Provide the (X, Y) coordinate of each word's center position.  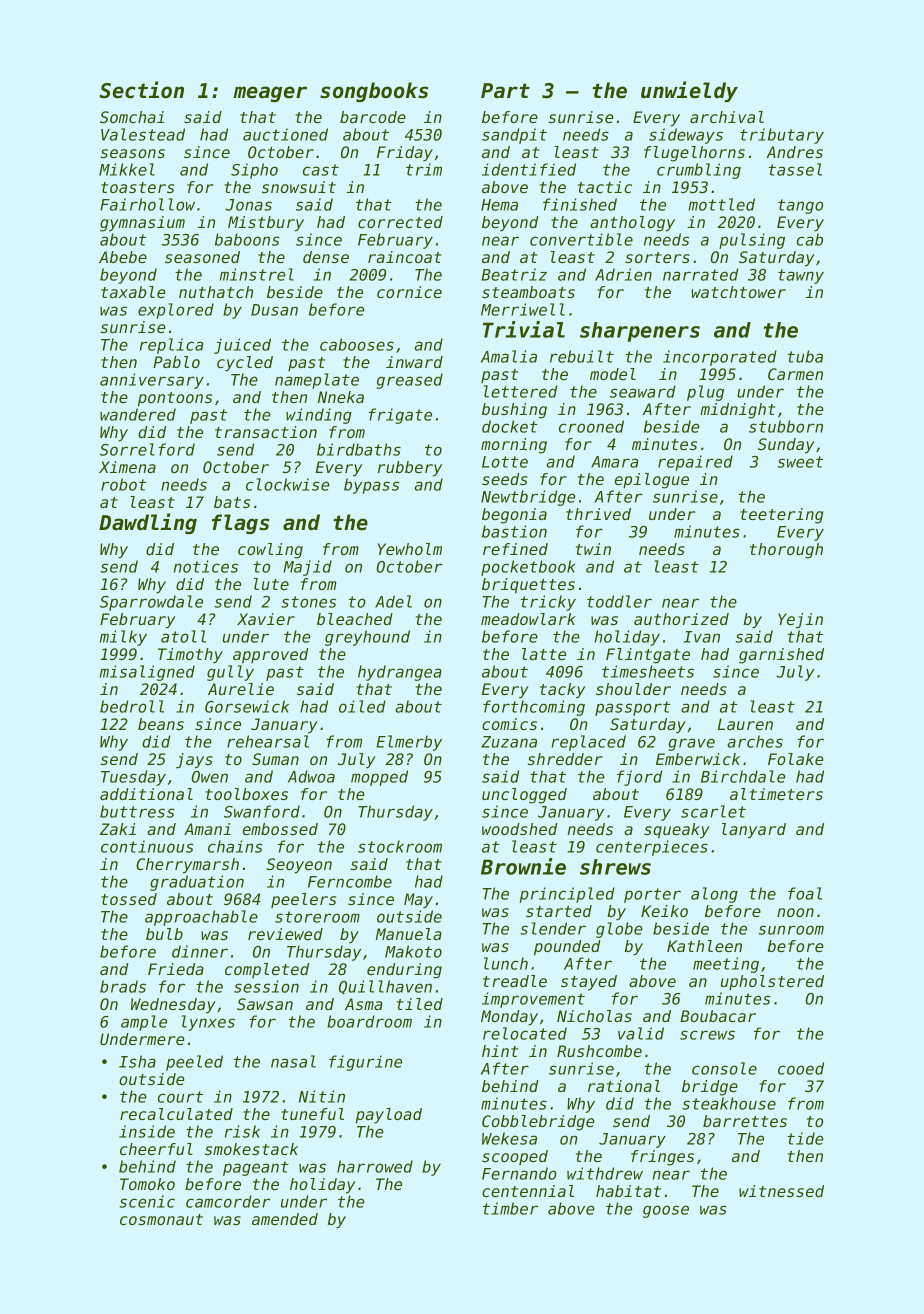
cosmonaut (161, 1219)
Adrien (623, 274)
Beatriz (514, 274)
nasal (293, 1061)
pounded (567, 948)
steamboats (528, 292)
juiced (242, 346)
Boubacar (718, 1016)
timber (510, 1208)
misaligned (147, 673)
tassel (795, 169)
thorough (786, 551)
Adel (393, 601)
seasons (133, 153)
